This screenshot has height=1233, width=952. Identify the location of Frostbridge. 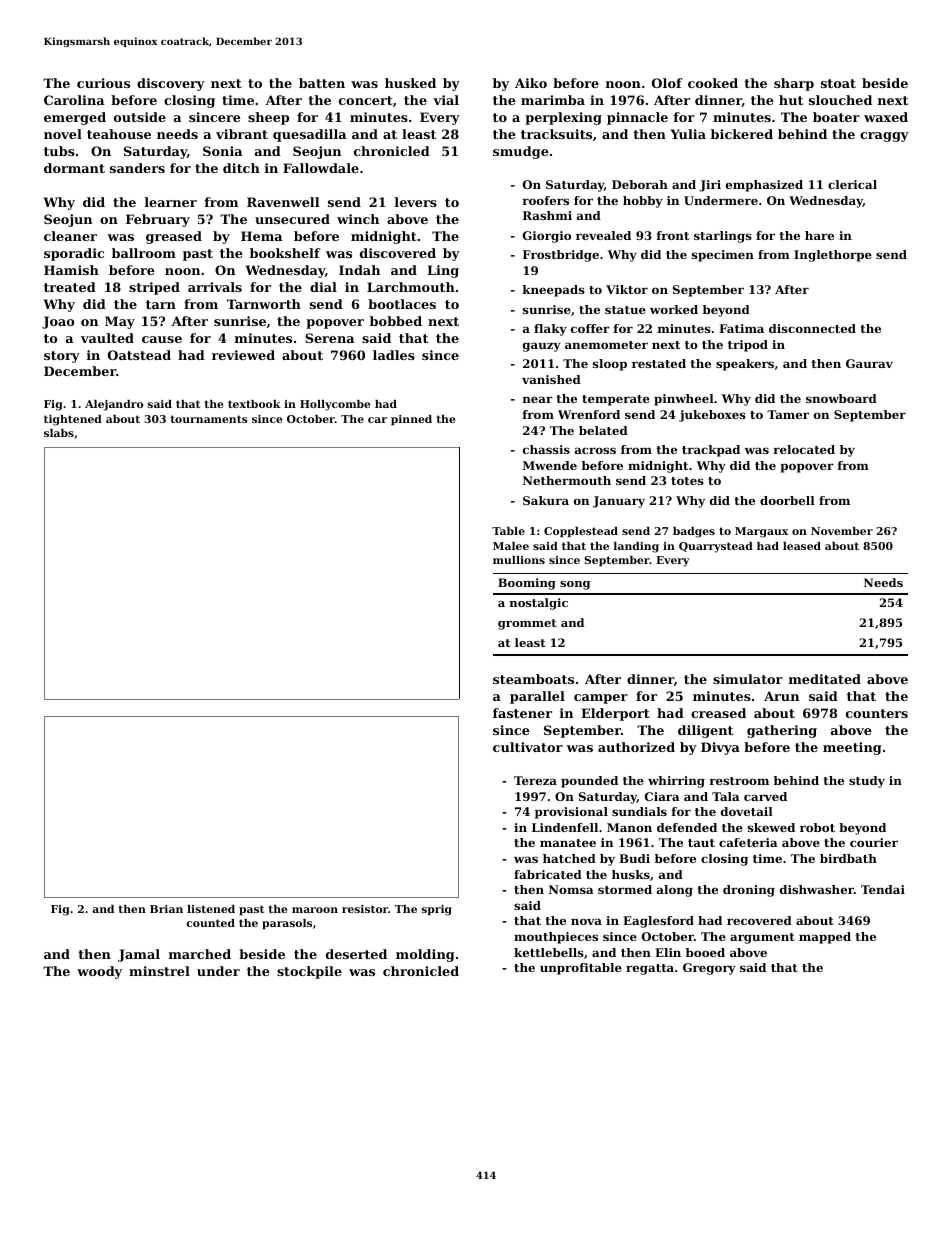
(561, 256).
